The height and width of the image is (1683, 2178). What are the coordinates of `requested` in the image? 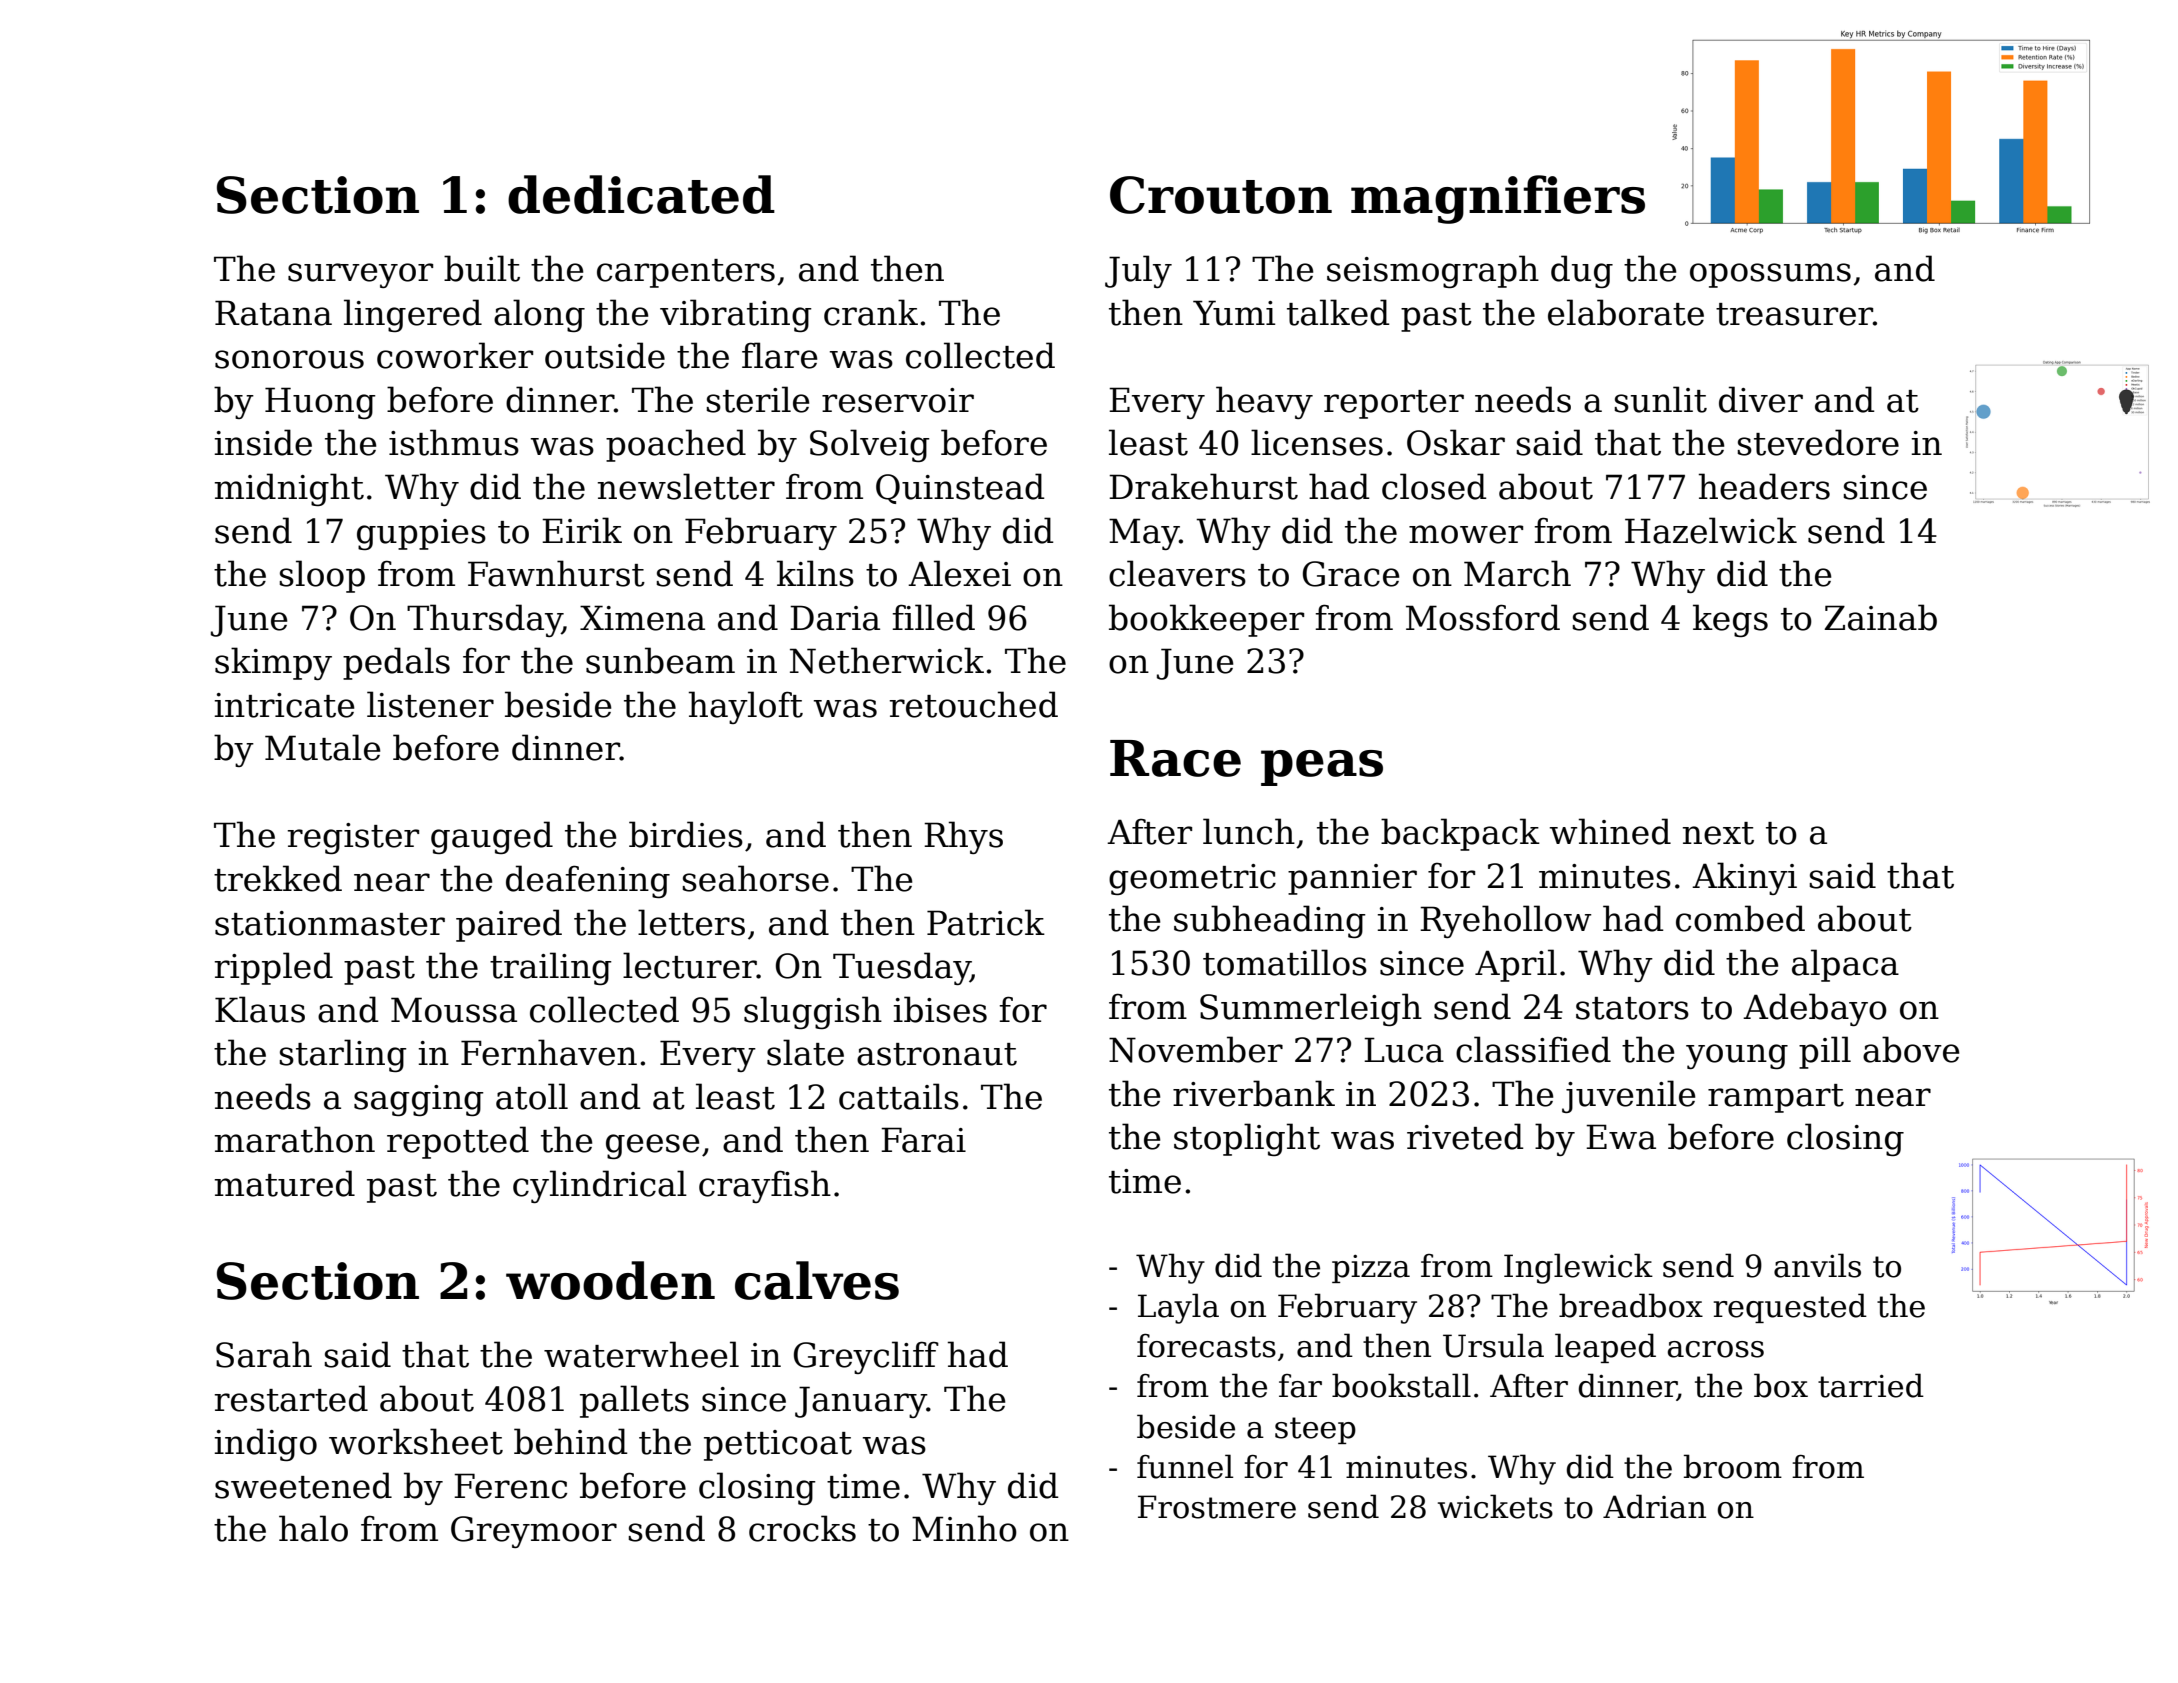 It's located at (1790, 1308).
